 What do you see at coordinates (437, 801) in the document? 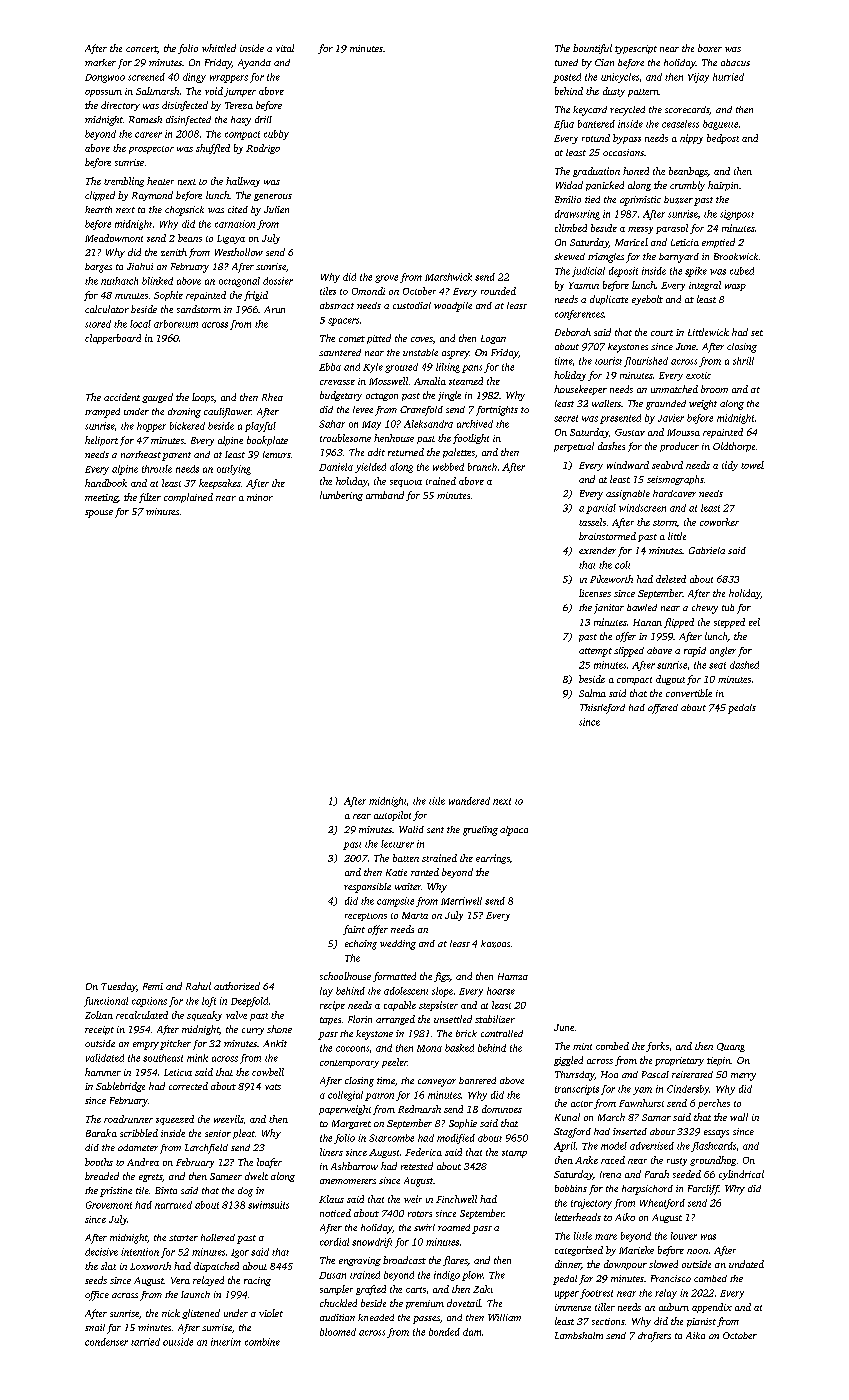
I see `title` at bounding box center [437, 801].
